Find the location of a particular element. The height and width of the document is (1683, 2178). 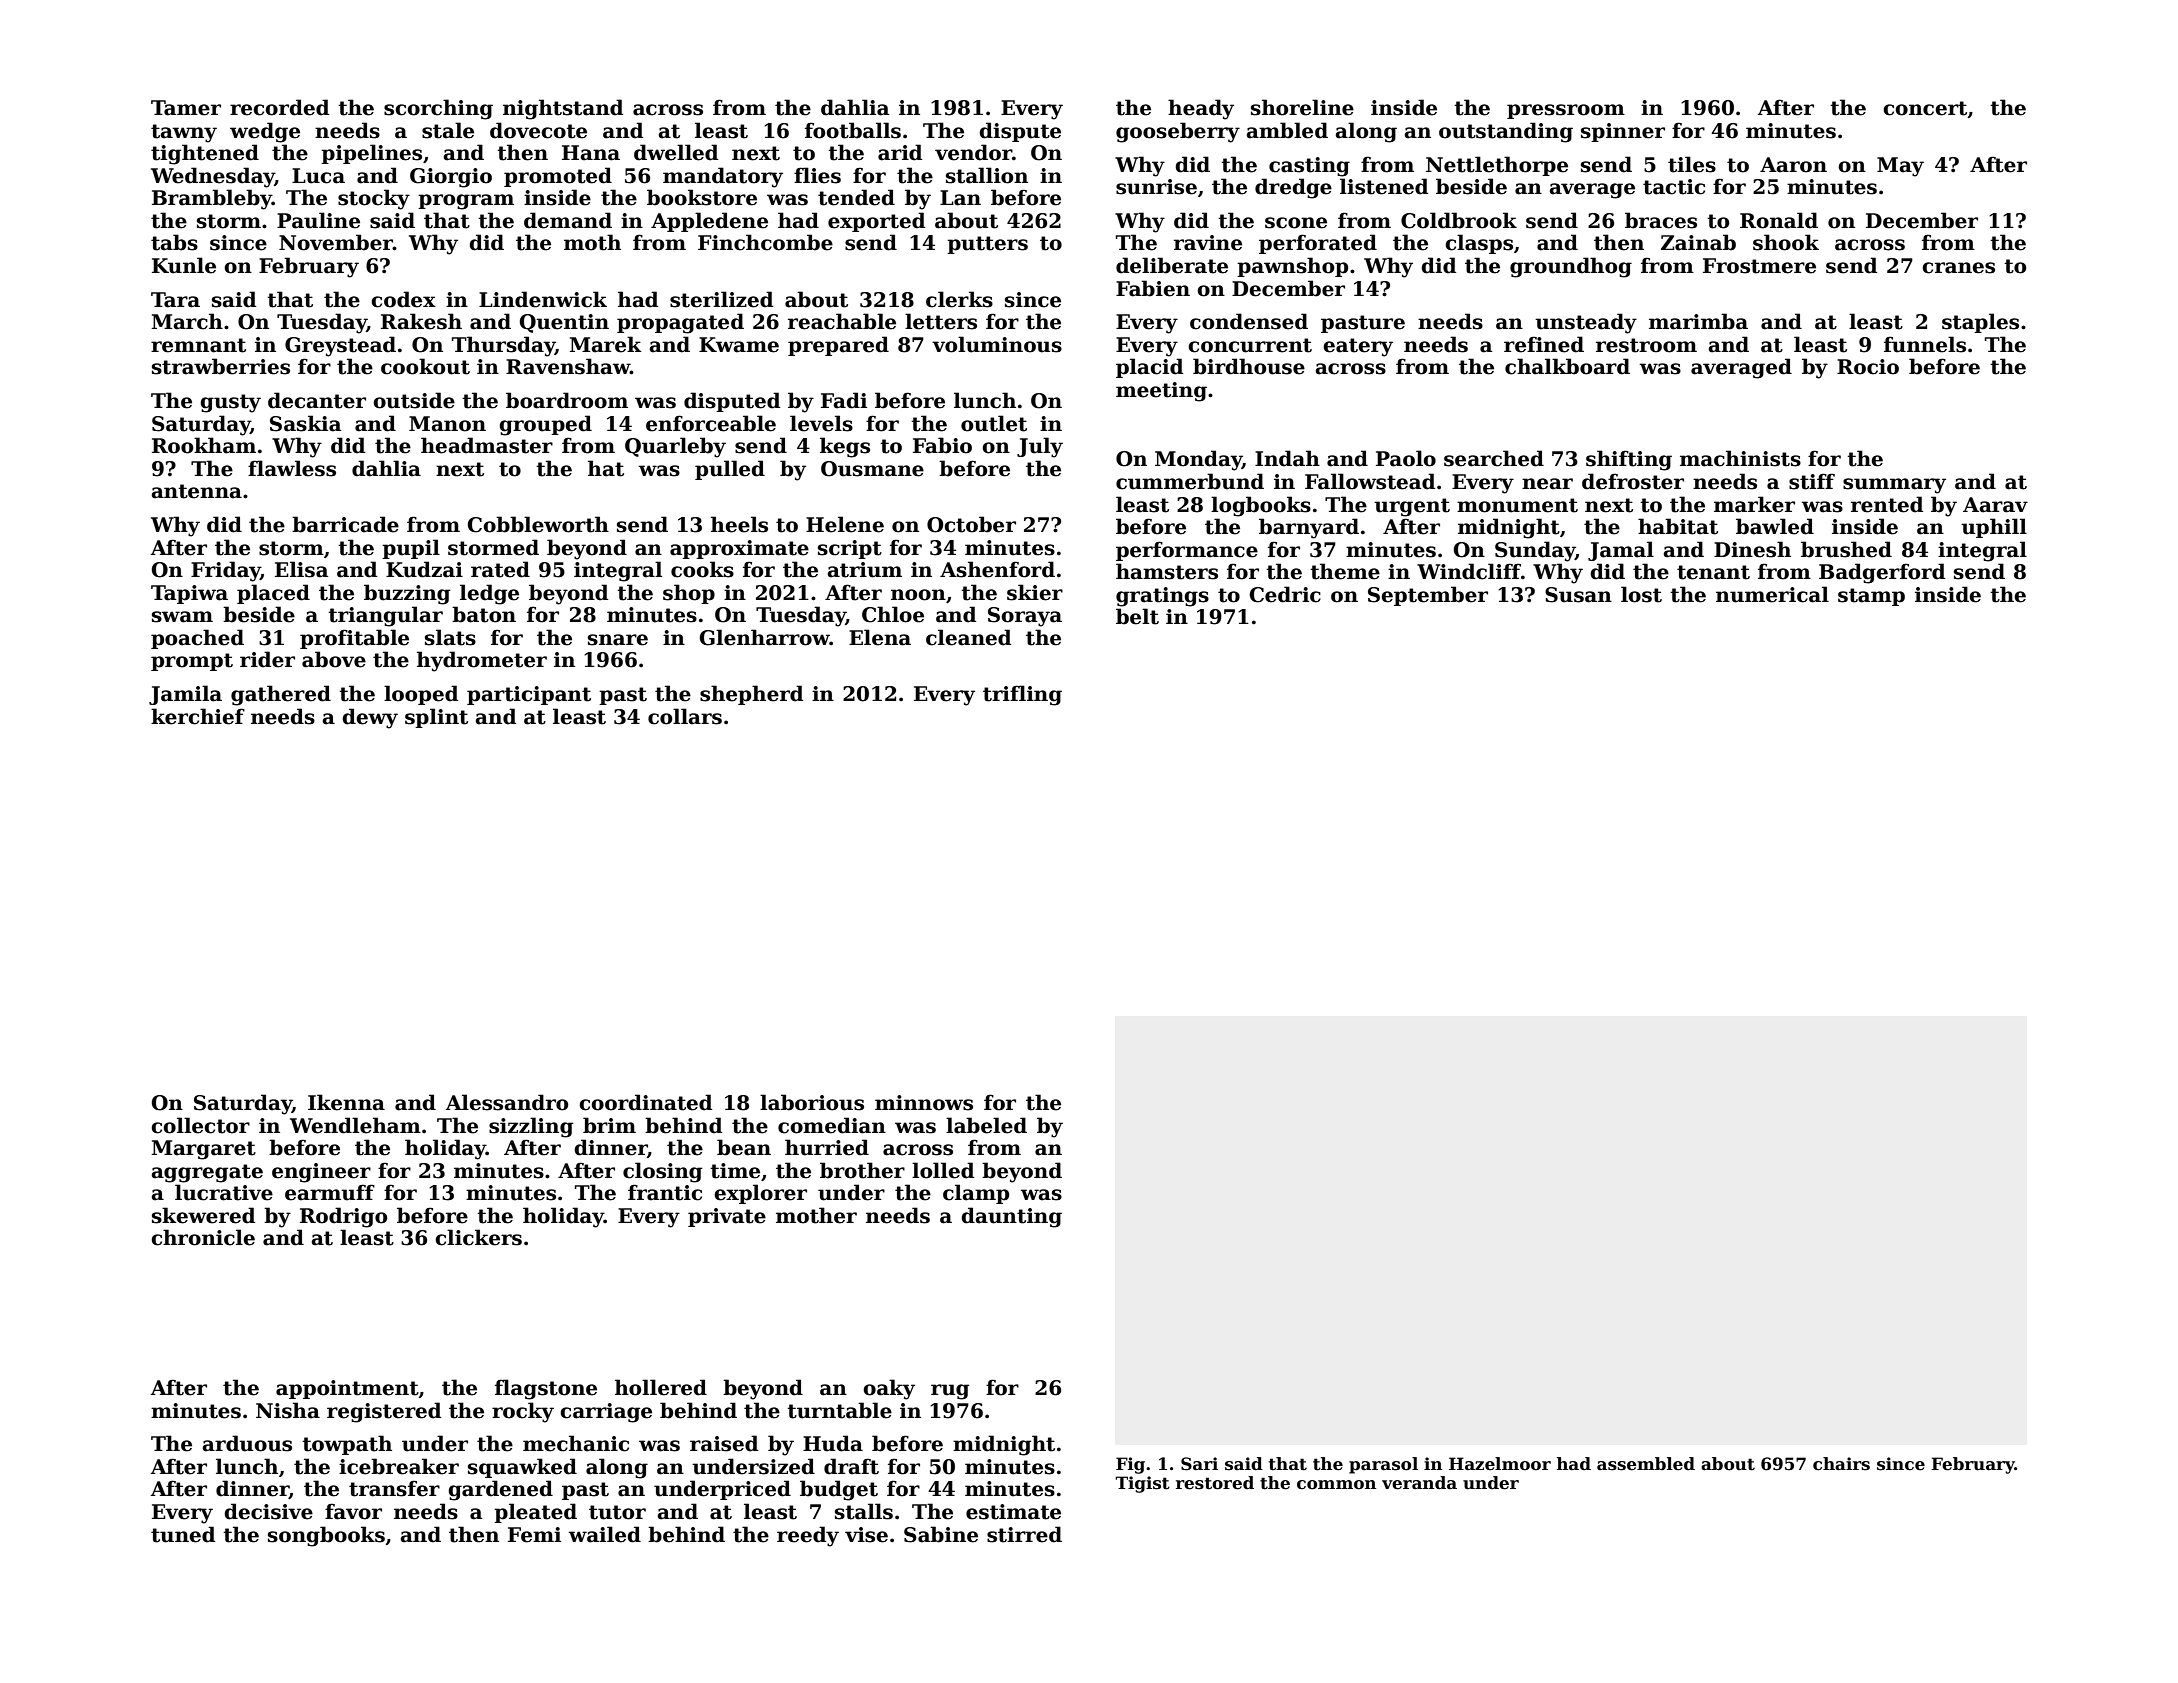

searched is located at coordinates (1494, 458).
